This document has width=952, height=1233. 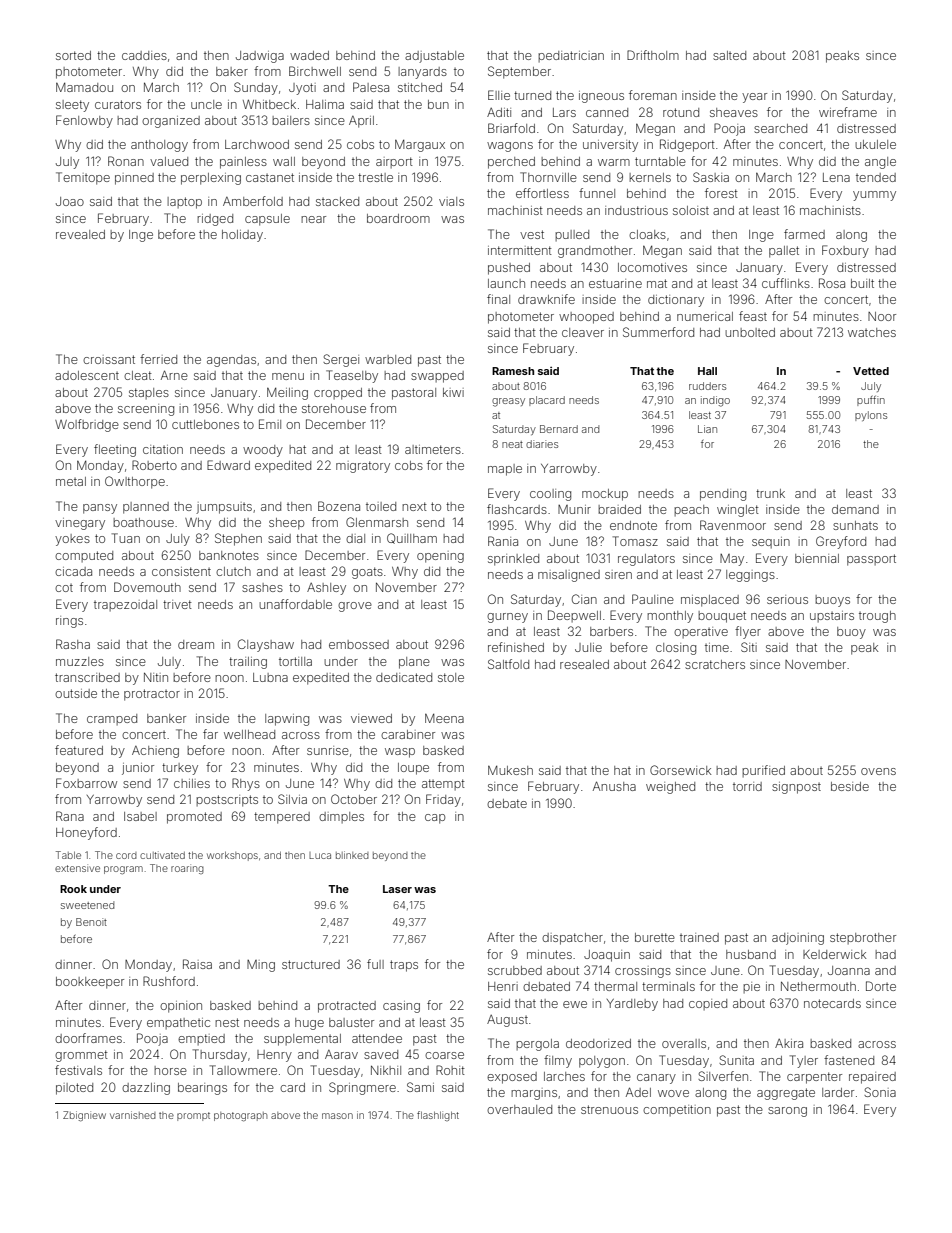 What do you see at coordinates (420, 87) in the document?
I see `stitched` at bounding box center [420, 87].
